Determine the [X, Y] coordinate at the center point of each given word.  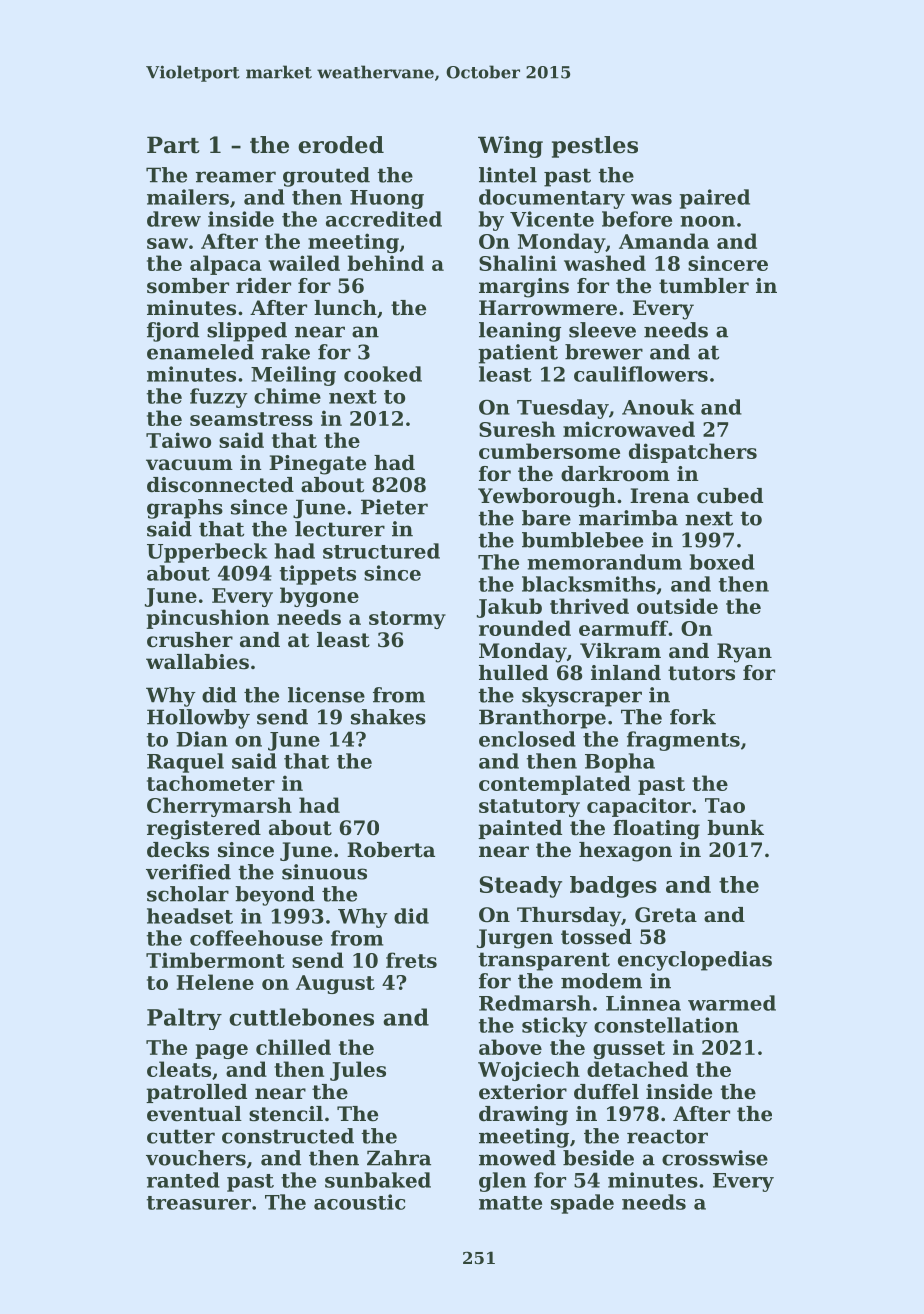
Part [173, 145]
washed [605, 263]
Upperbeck [207, 553]
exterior [523, 1092]
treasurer [199, 1203]
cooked [383, 374]
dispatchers [693, 453]
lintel [508, 175]
